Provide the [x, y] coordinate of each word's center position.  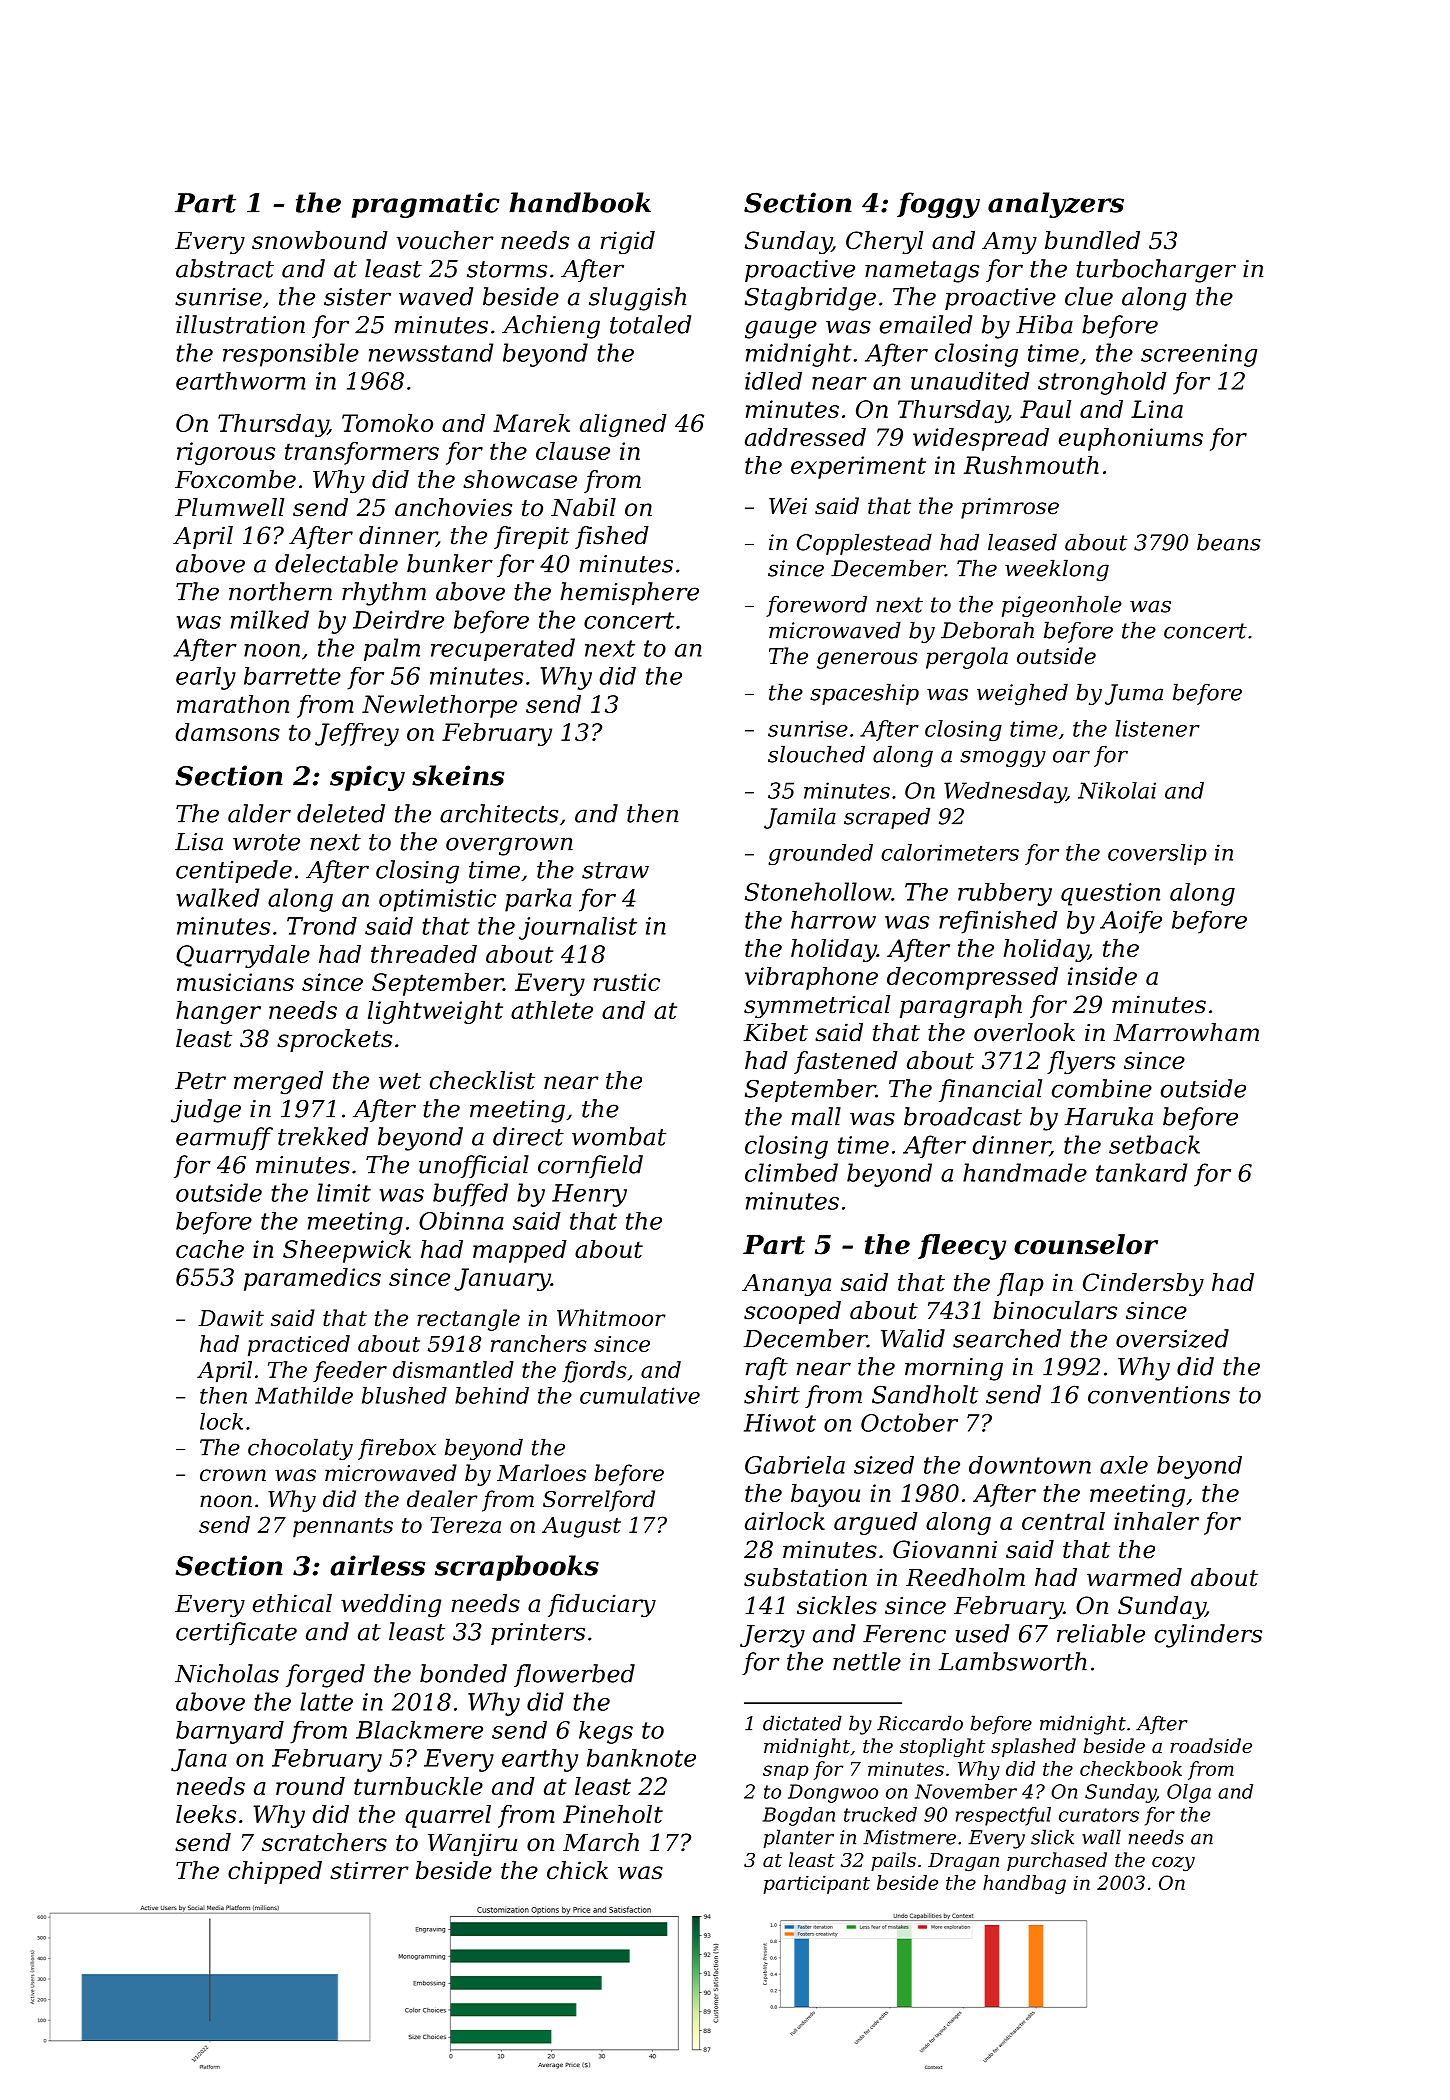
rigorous [226, 453]
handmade [1025, 1172]
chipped [275, 1872]
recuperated [503, 649]
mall [816, 1116]
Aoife [1131, 922]
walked [218, 897]
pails [893, 1861]
